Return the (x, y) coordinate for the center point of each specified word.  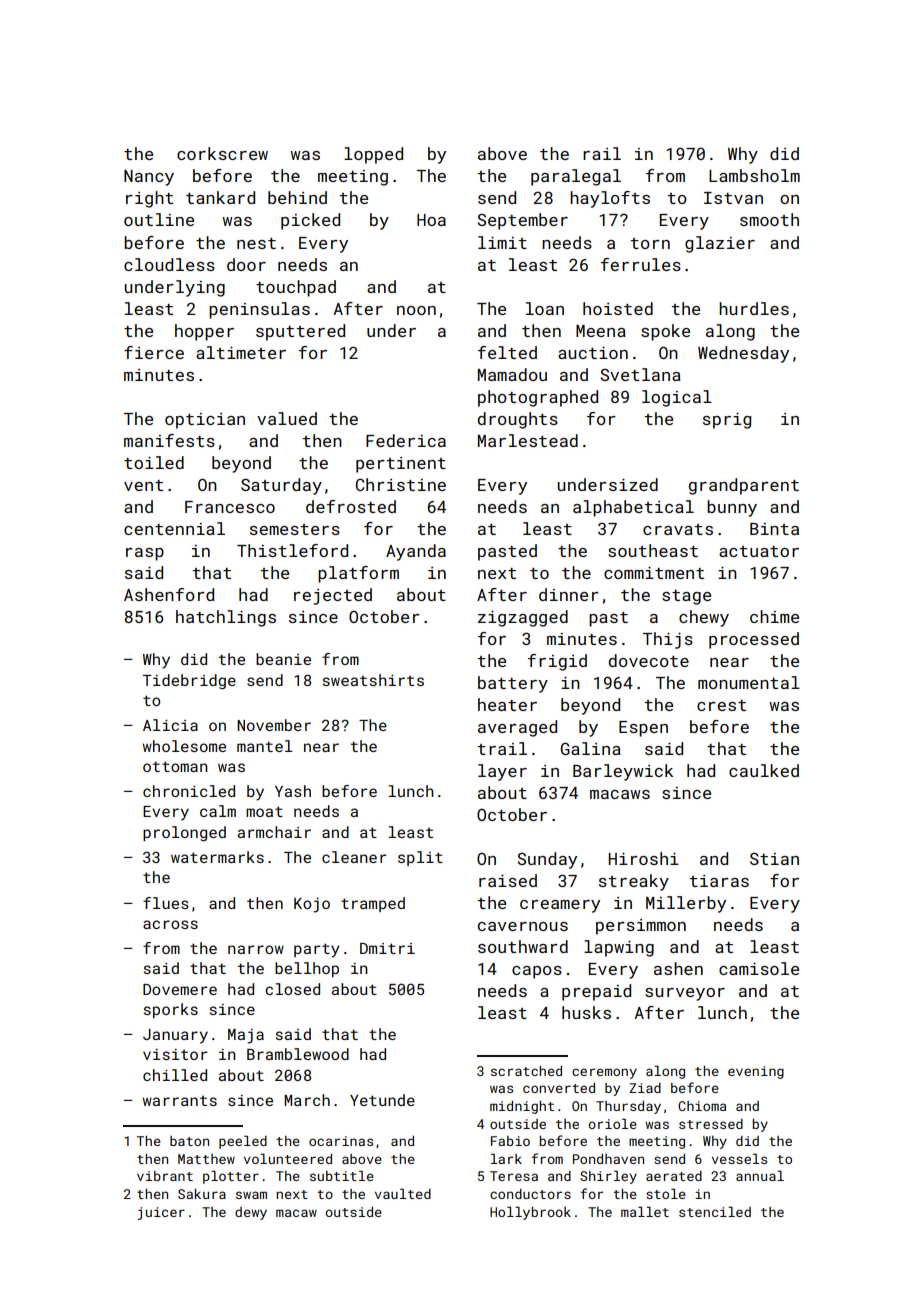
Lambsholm (754, 175)
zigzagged (523, 618)
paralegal (576, 177)
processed (754, 640)
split (420, 858)
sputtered (300, 332)
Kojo (312, 905)
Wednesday (743, 354)
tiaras (719, 881)
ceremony (604, 1073)
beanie (283, 659)
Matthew (206, 1159)
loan (545, 308)
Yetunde (382, 1100)
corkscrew (222, 153)
